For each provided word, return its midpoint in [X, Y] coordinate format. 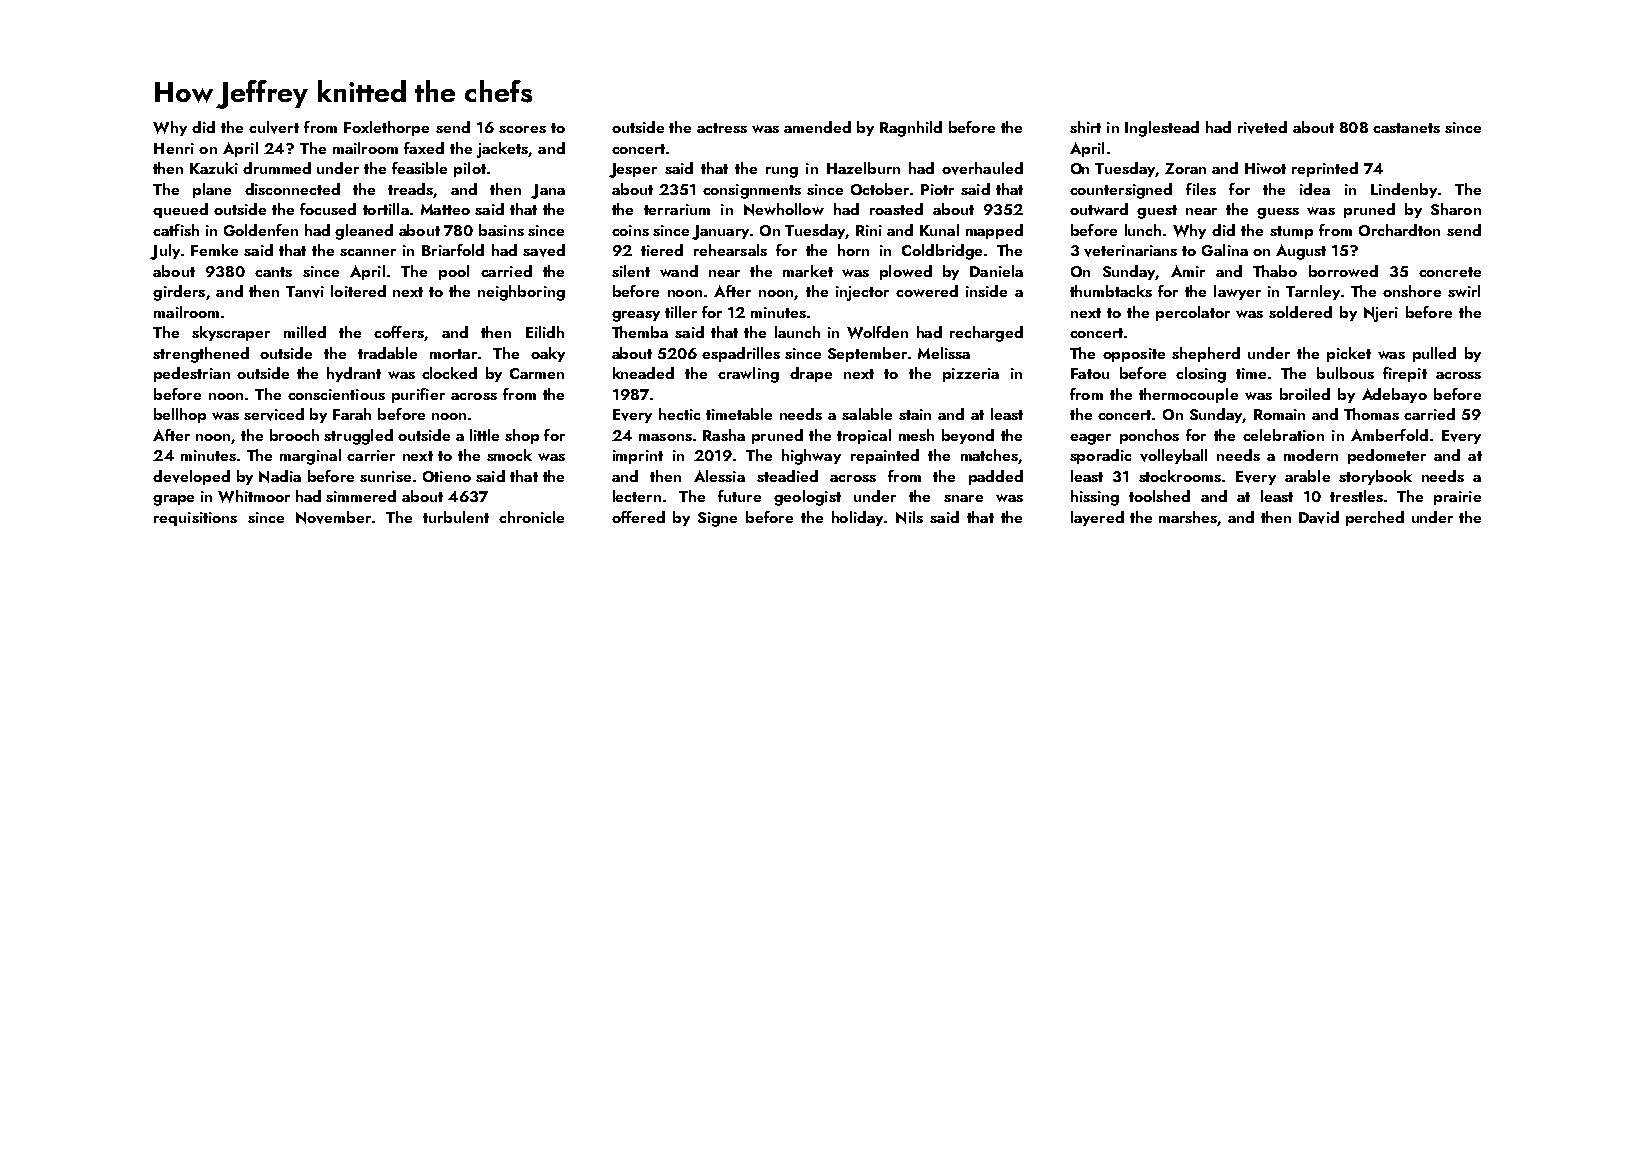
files [1201, 189]
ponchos [1149, 436]
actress [722, 128]
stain [915, 414]
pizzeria [971, 375]
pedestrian [192, 374]
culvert [274, 127]
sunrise [385, 476]
